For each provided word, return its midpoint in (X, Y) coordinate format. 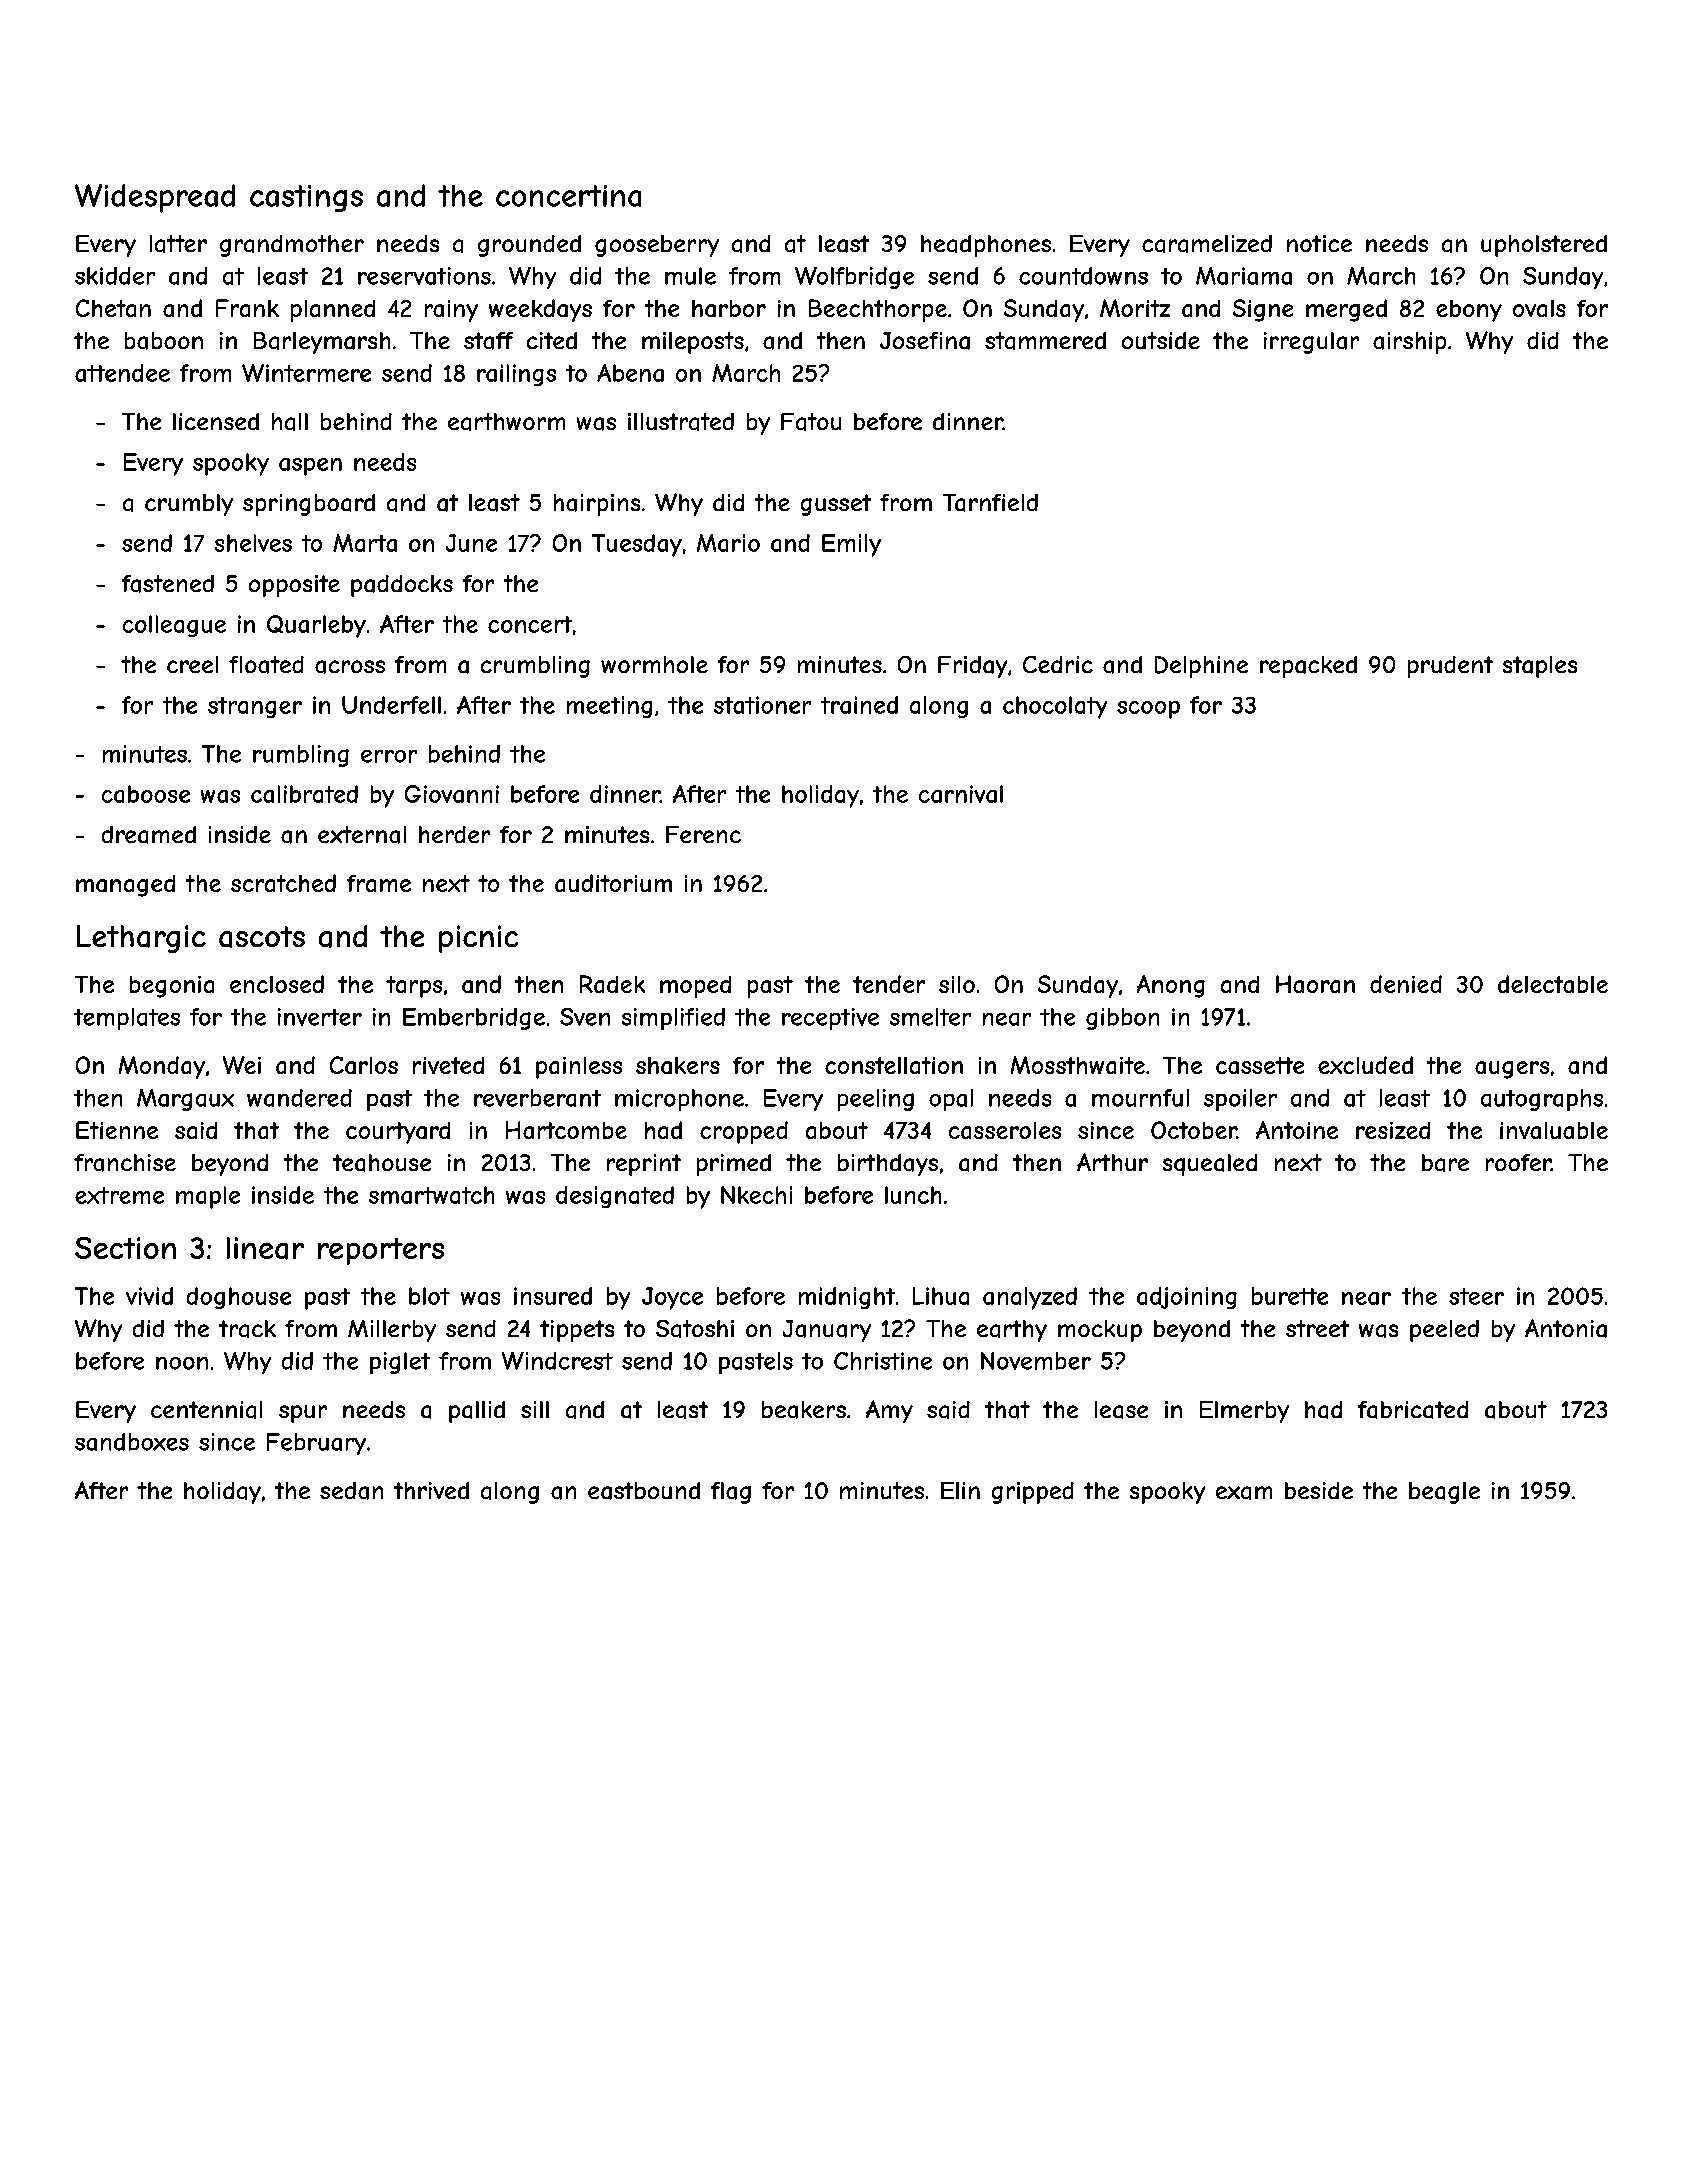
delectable (1553, 984)
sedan (351, 1491)
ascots (262, 937)
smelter (930, 1017)
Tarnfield (990, 503)
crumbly (189, 505)
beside (1319, 1490)
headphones (986, 246)
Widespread (155, 198)
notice (1319, 243)
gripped (1033, 1493)
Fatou (811, 422)
